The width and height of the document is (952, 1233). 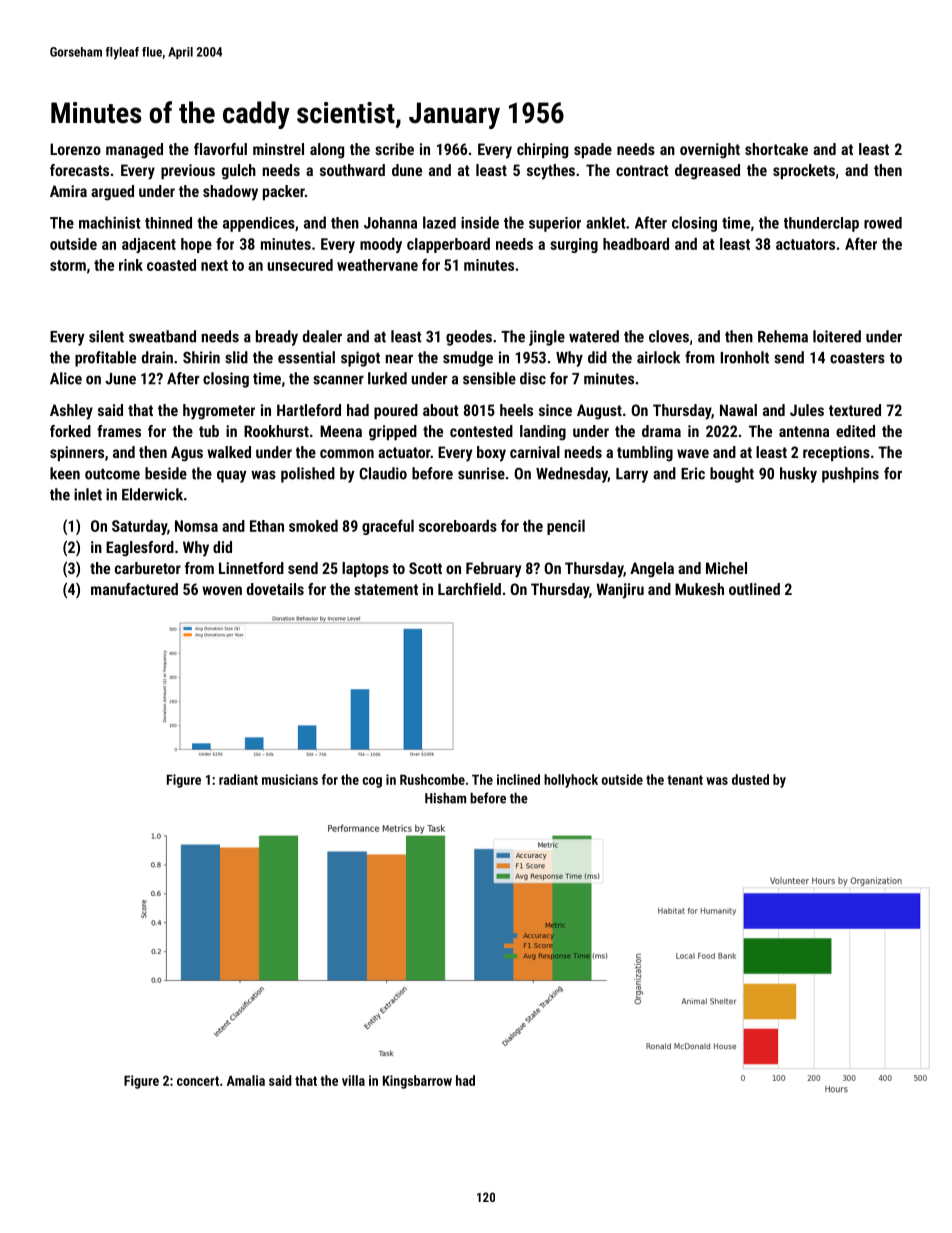 What do you see at coordinates (112, 193) in the document?
I see `argued` at bounding box center [112, 193].
